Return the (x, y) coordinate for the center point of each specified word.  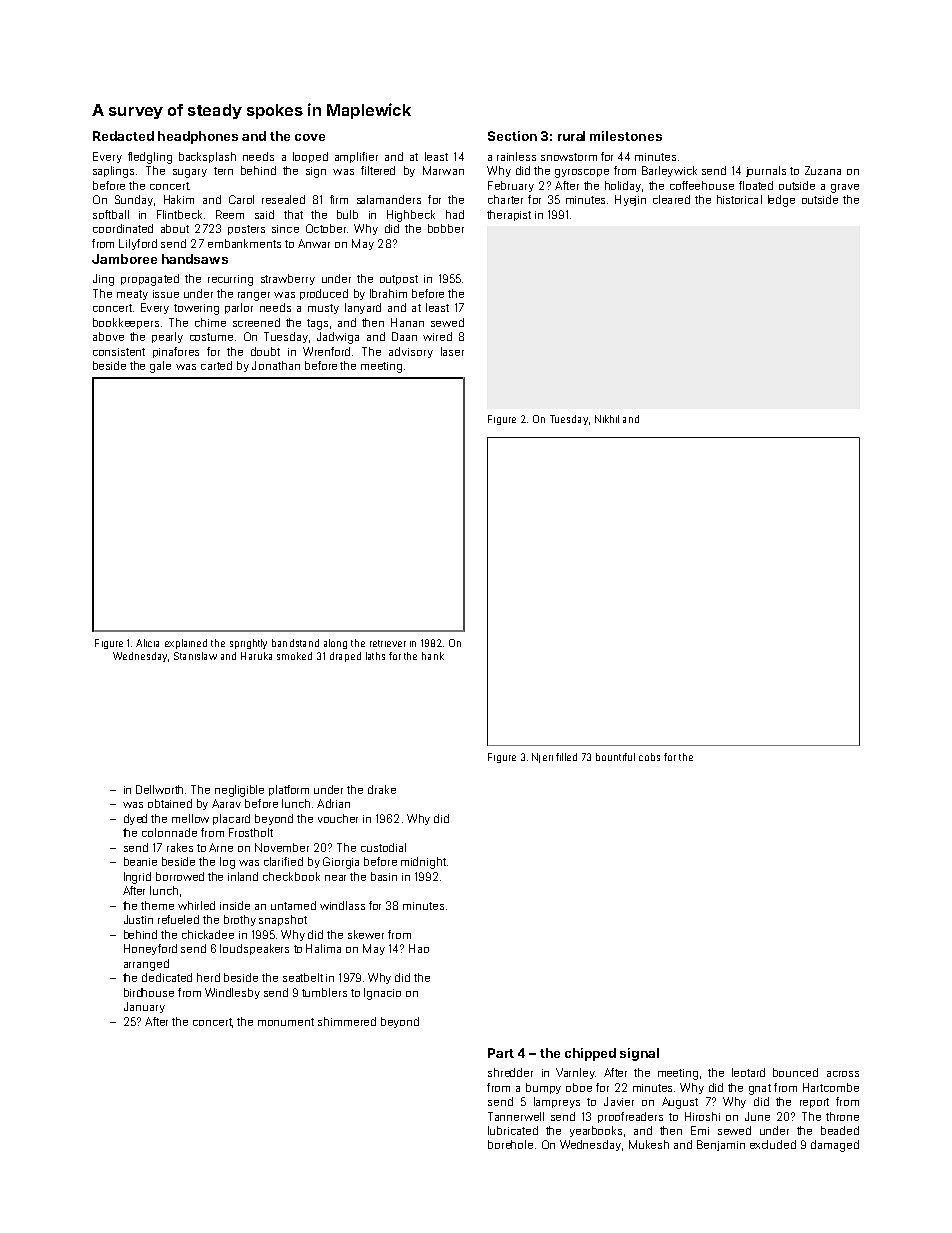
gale (160, 367)
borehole (510, 1144)
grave (845, 188)
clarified (283, 861)
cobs (649, 757)
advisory (411, 352)
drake (382, 789)
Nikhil (607, 419)
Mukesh (649, 1144)
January (144, 1007)
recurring (230, 280)
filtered (378, 170)
